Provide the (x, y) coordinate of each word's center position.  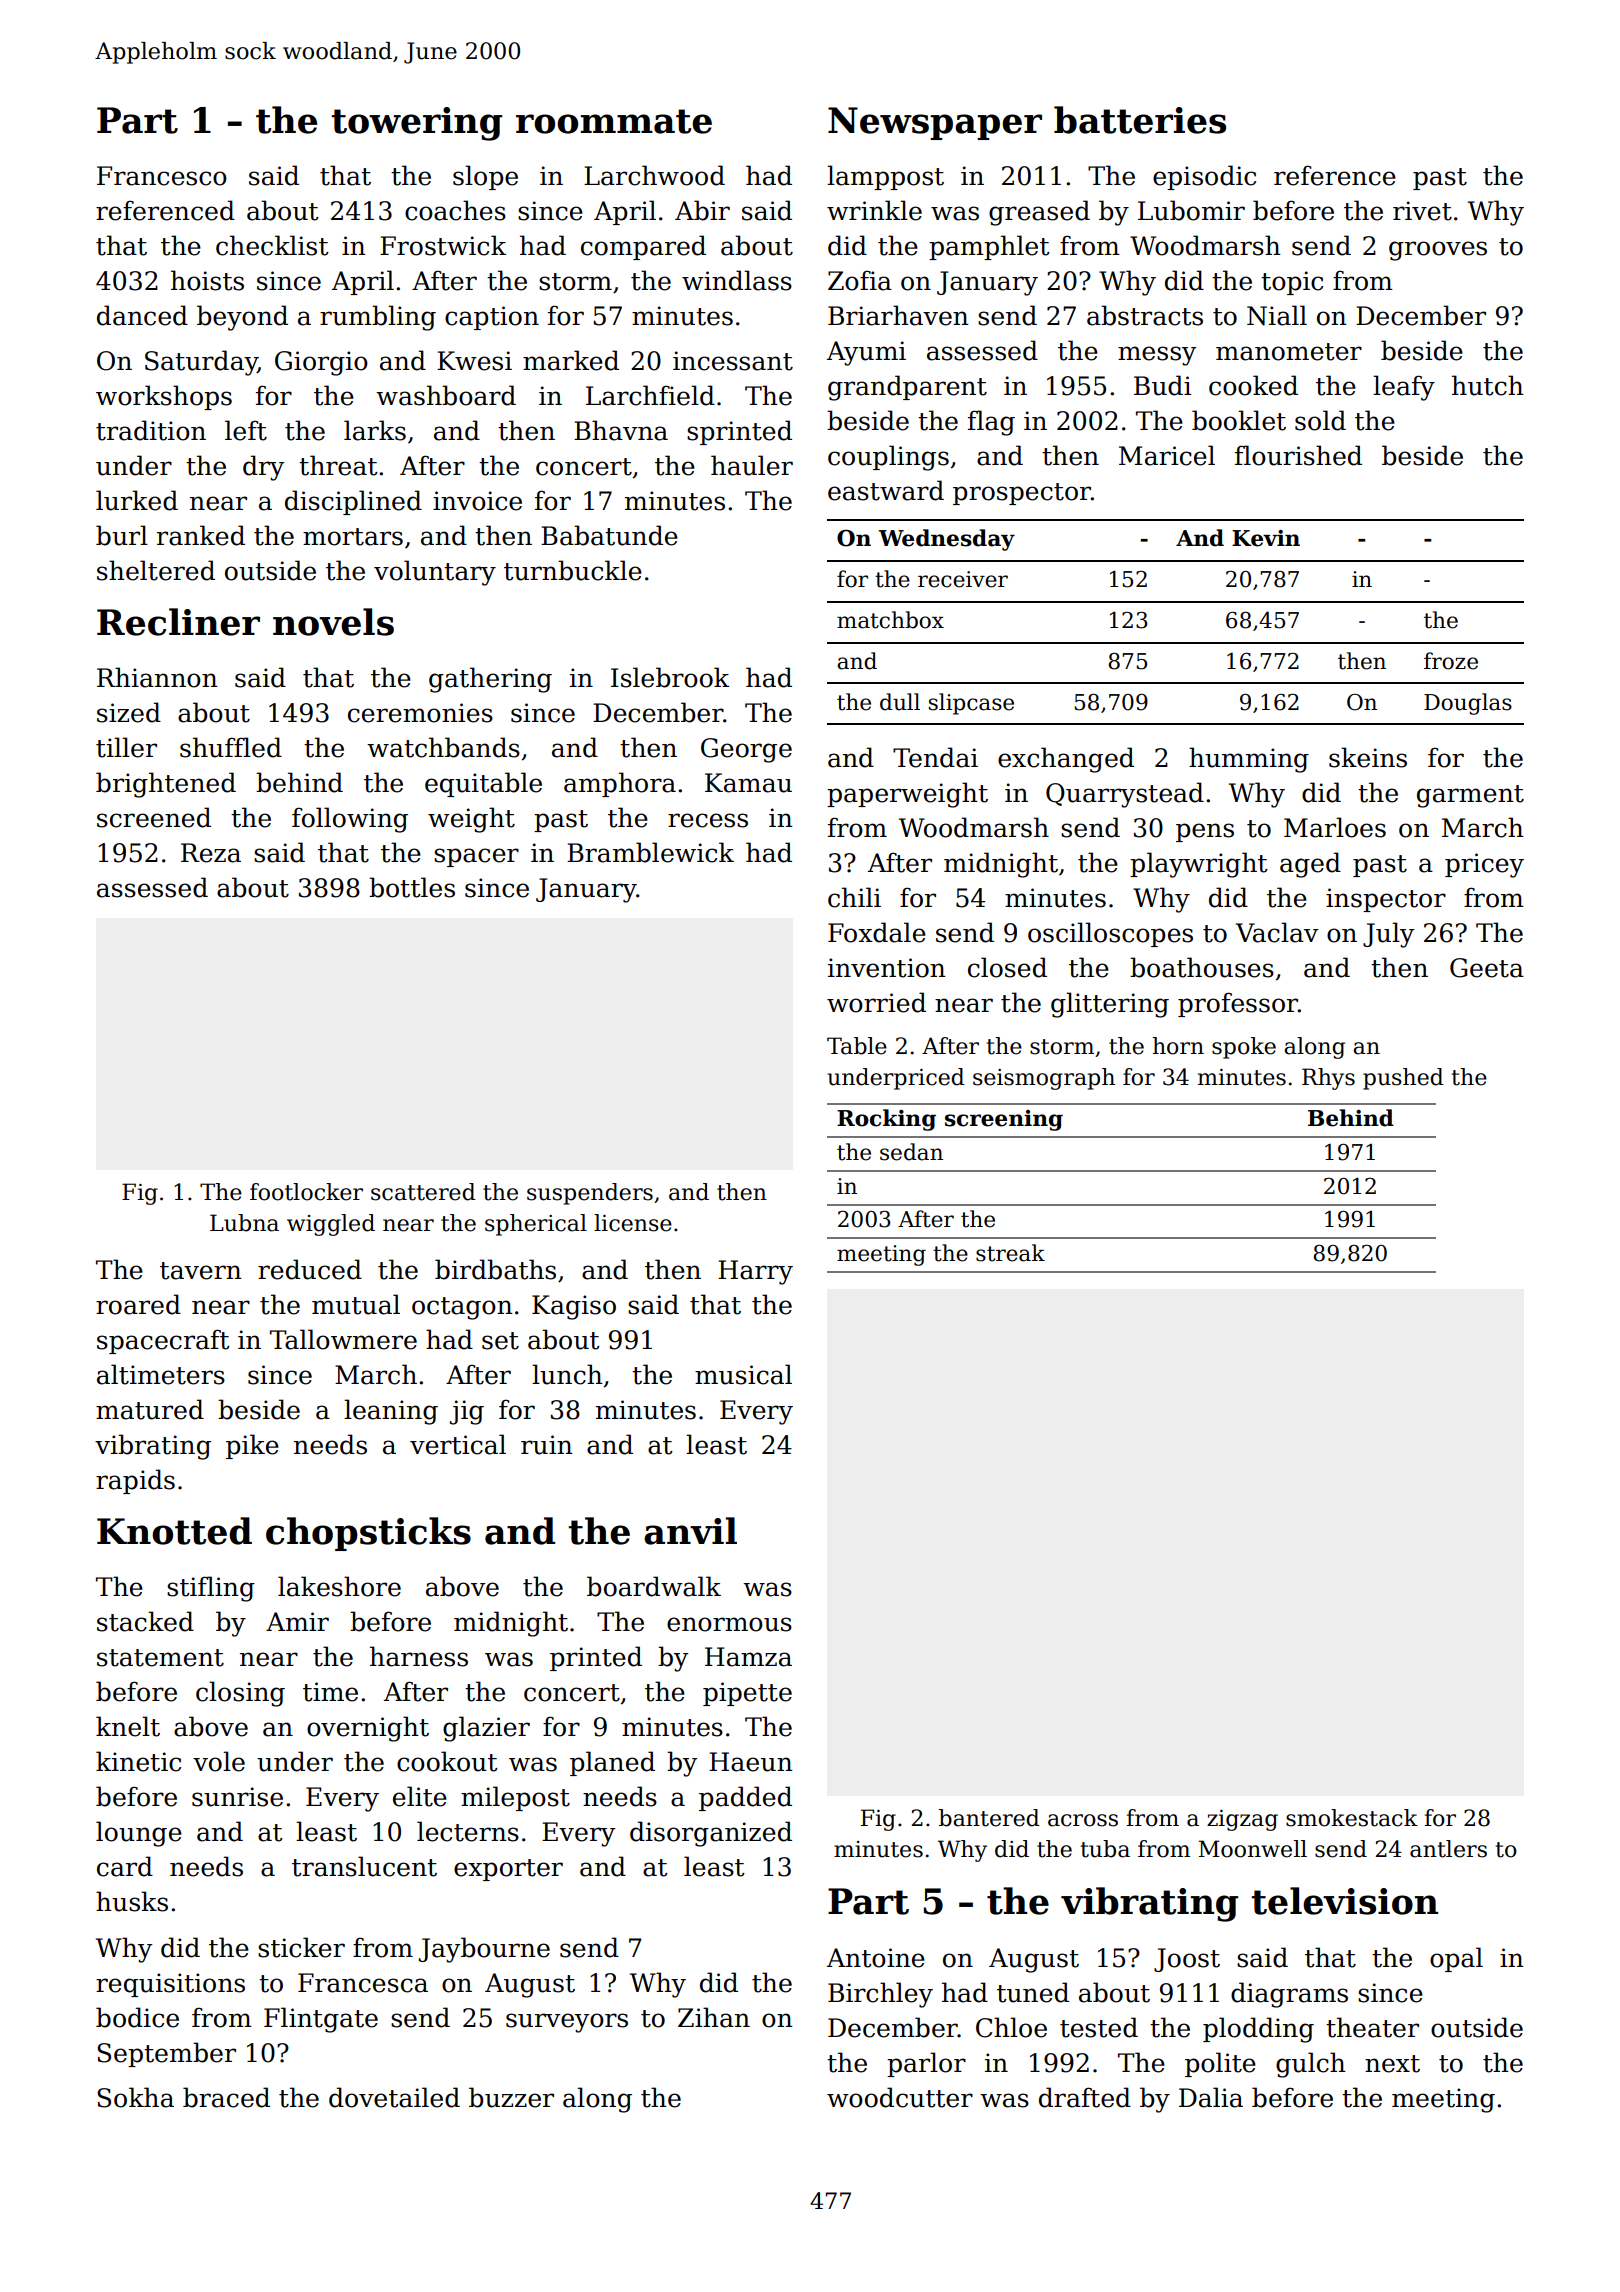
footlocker (306, 1192)
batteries (1140, 120)
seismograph (1044, 1079)
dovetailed (394, 2097)
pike (252, 1446)
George (746, 750)
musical (743, 1374)
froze (1451, 661)
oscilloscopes (1110, 934)
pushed (1403, 1079)
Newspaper (935, 123)
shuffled (231, 747)
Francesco (162, 176)
